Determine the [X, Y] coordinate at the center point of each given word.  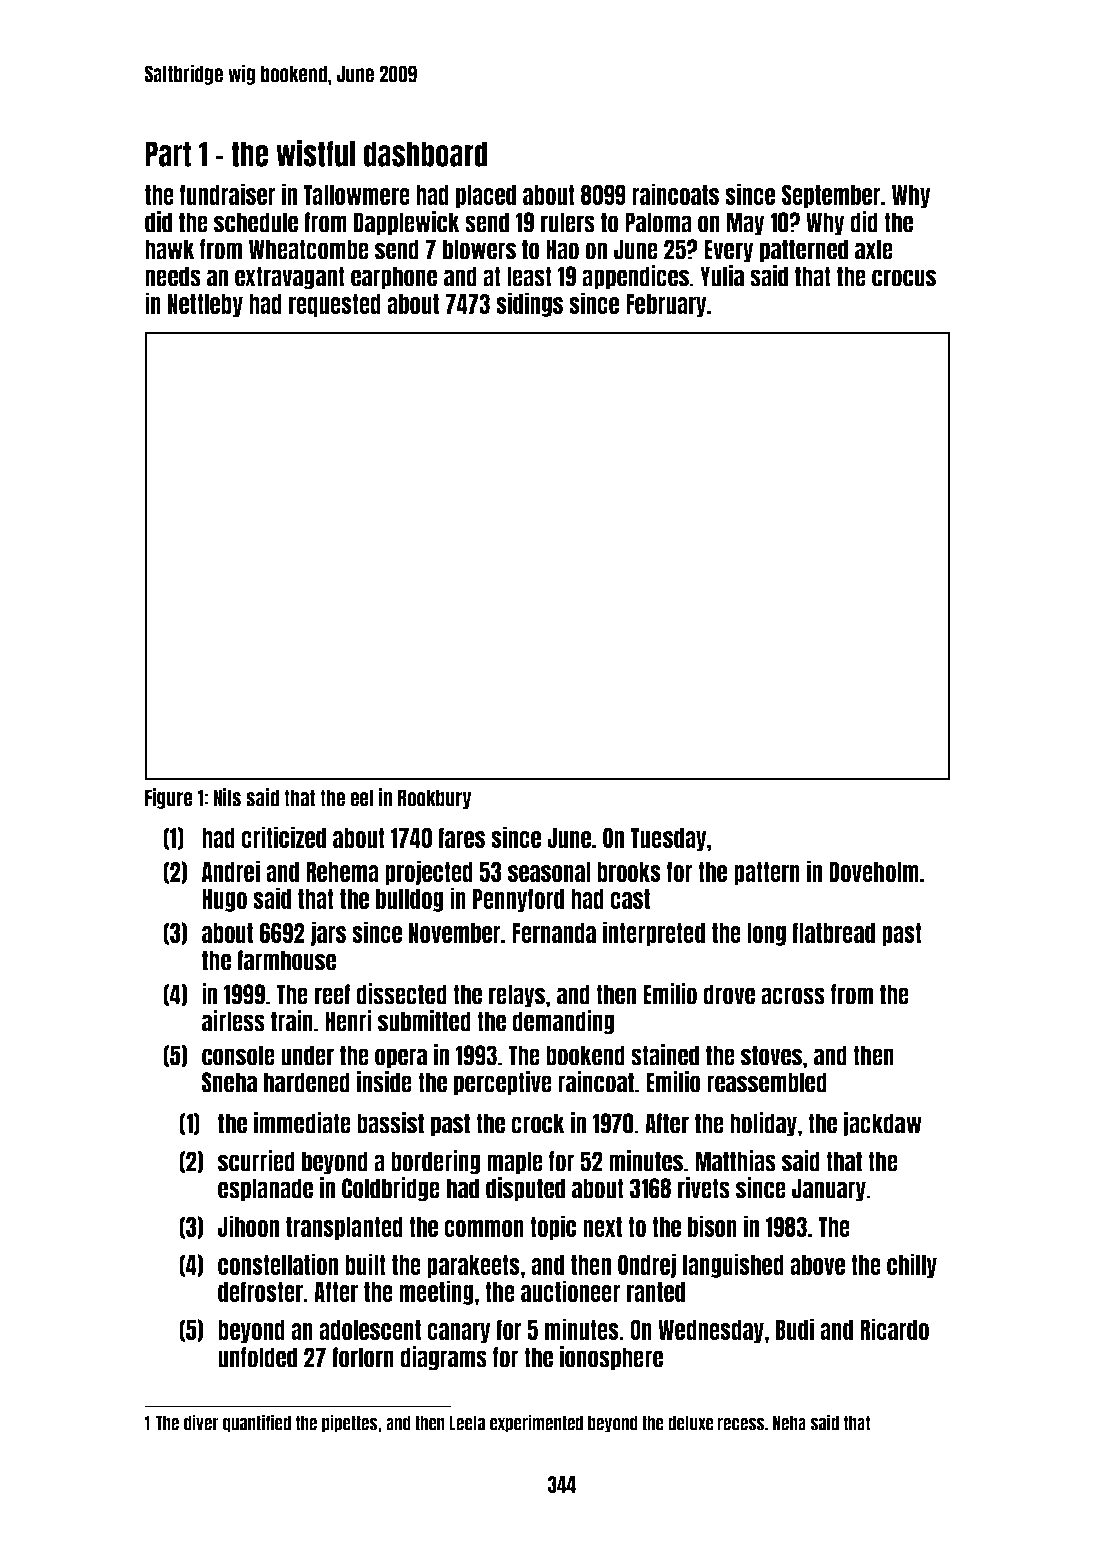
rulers [568, 222]
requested [335, 305]
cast [630, 899]
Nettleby [205, 305]
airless [233, 1021]
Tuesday [668, 839]
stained [665, 1055]
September [831, 196]
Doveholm [874, 872]
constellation [278, 1264]
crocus [904, 278]
